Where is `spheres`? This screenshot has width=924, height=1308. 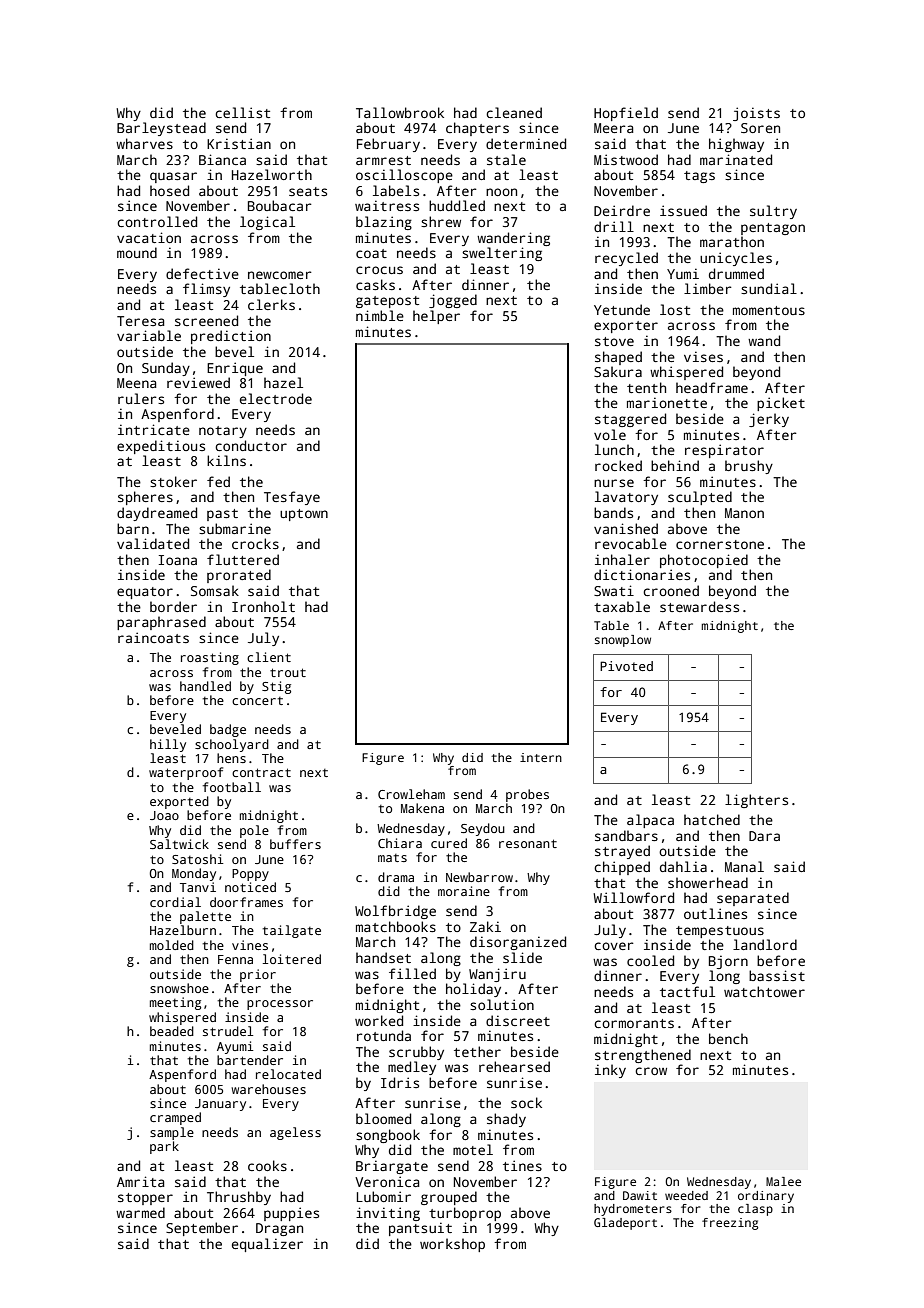
spheres is located at coordinates (145, 498).
